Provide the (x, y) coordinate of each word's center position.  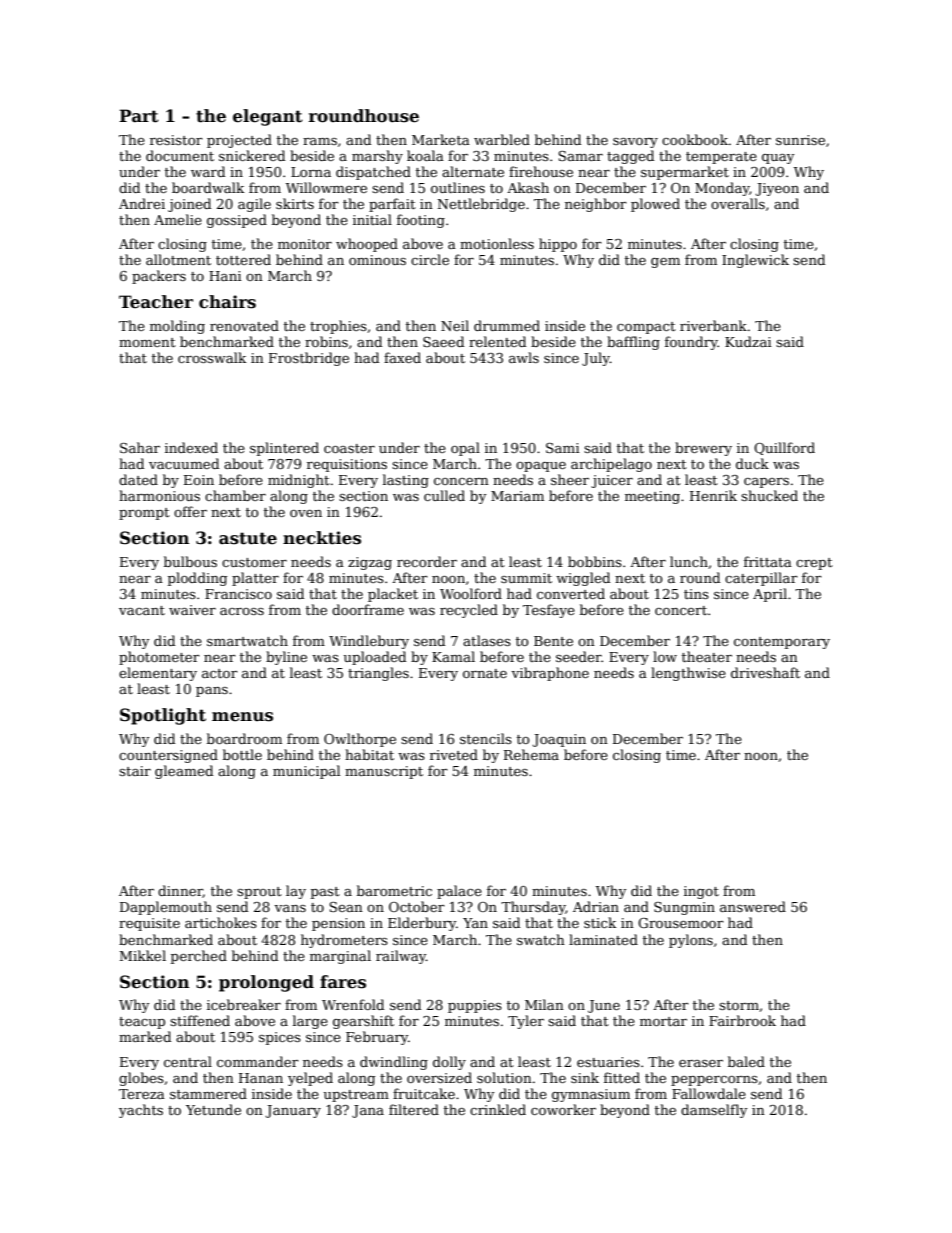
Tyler (526, 1022)
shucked (769, 495)
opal (465, 449)
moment (147, 342)
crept (814, 564)
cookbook (695, 139)
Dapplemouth (166, 908)
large (310, 1022)
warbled (502, 139)
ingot (701, 892)
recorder (427, 561)
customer (254, 562)
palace (459, 892)
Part (139, 116)
